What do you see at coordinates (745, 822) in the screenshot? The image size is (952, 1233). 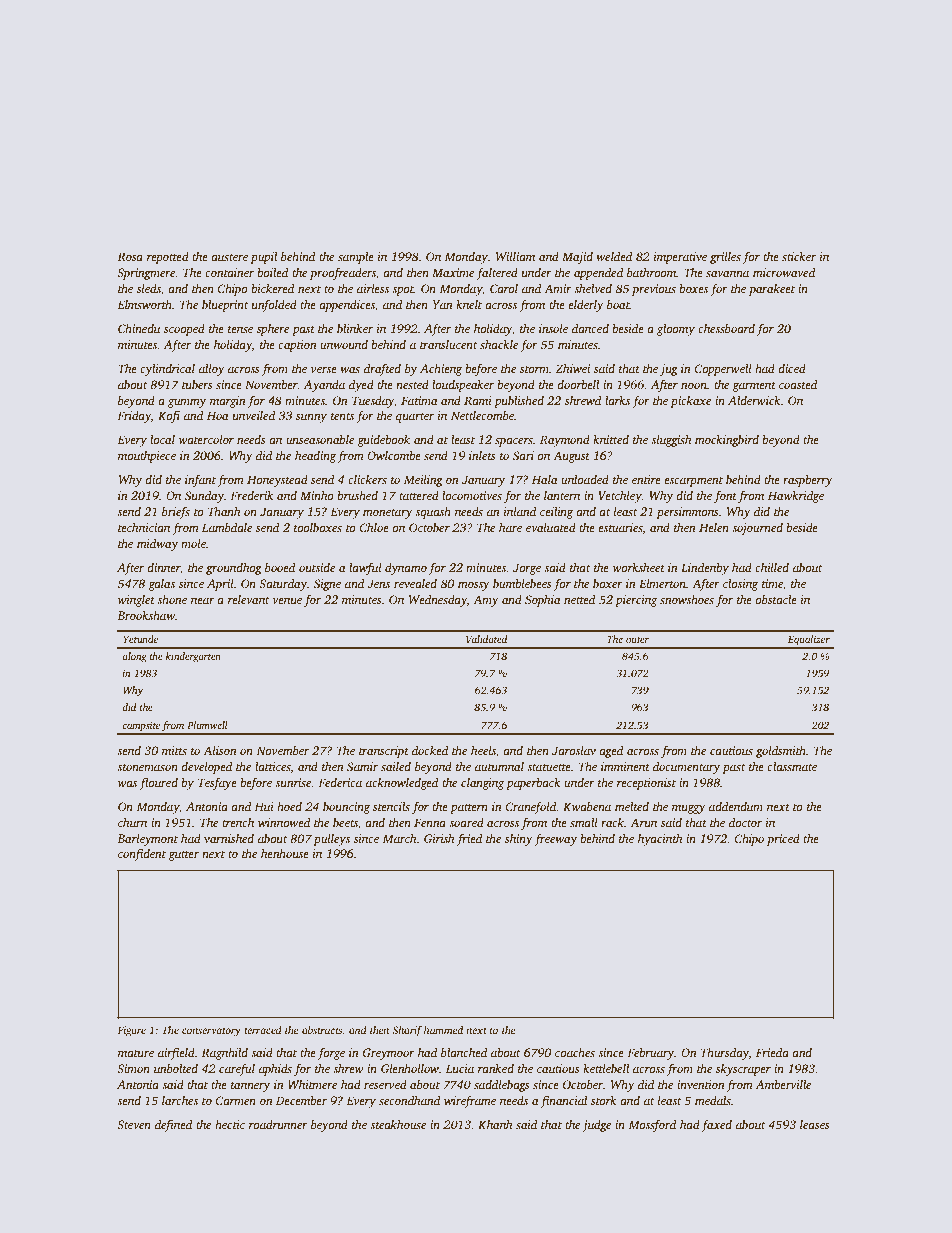 I see `doctor` at bounding box center [745, 822].
